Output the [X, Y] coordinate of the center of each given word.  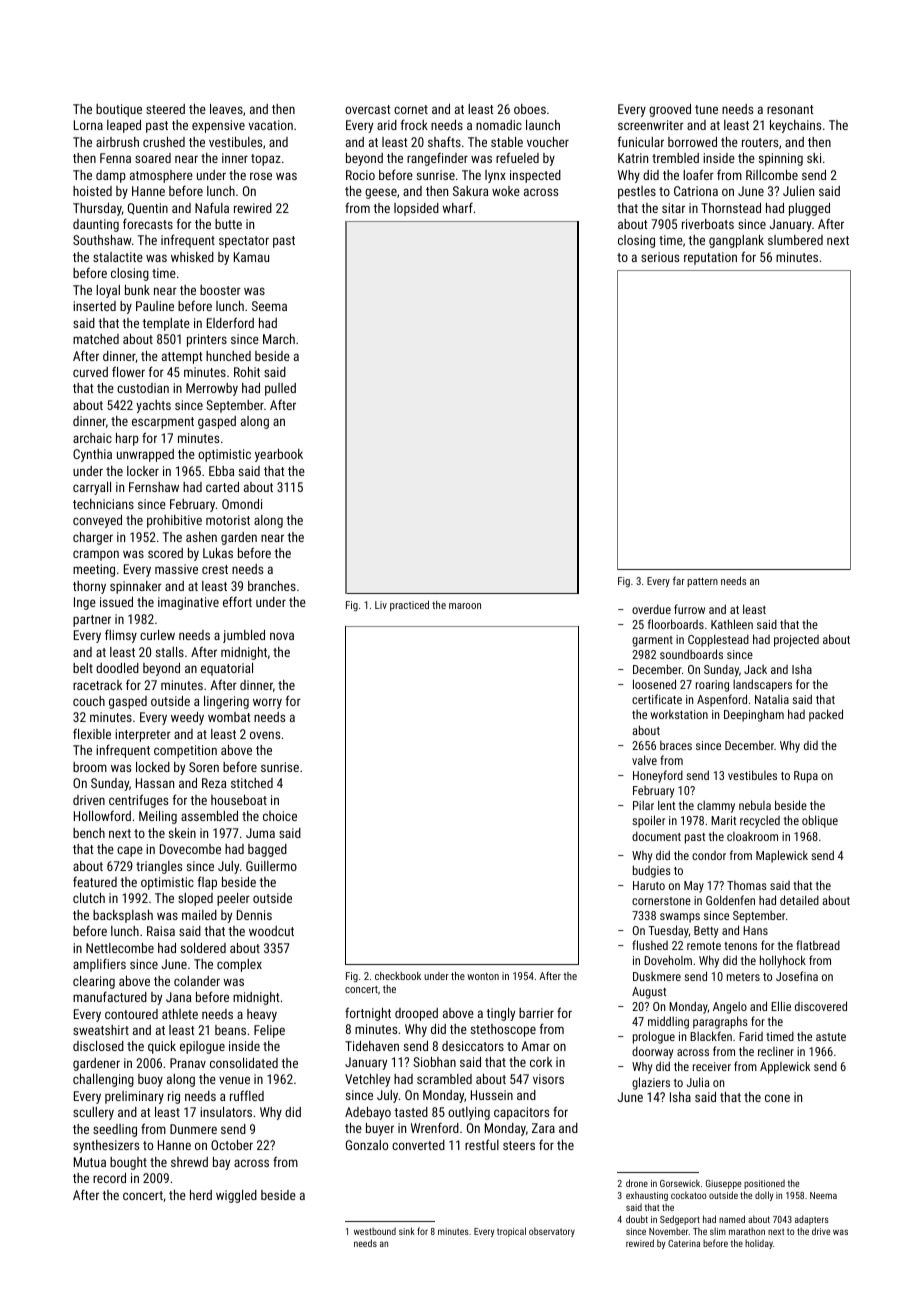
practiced [409, 605]
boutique [119, 110]
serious [660, 257]
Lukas [218, 553]
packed [826, 715]
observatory [552, 1232]
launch [543, 125]
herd [201, 1195]
